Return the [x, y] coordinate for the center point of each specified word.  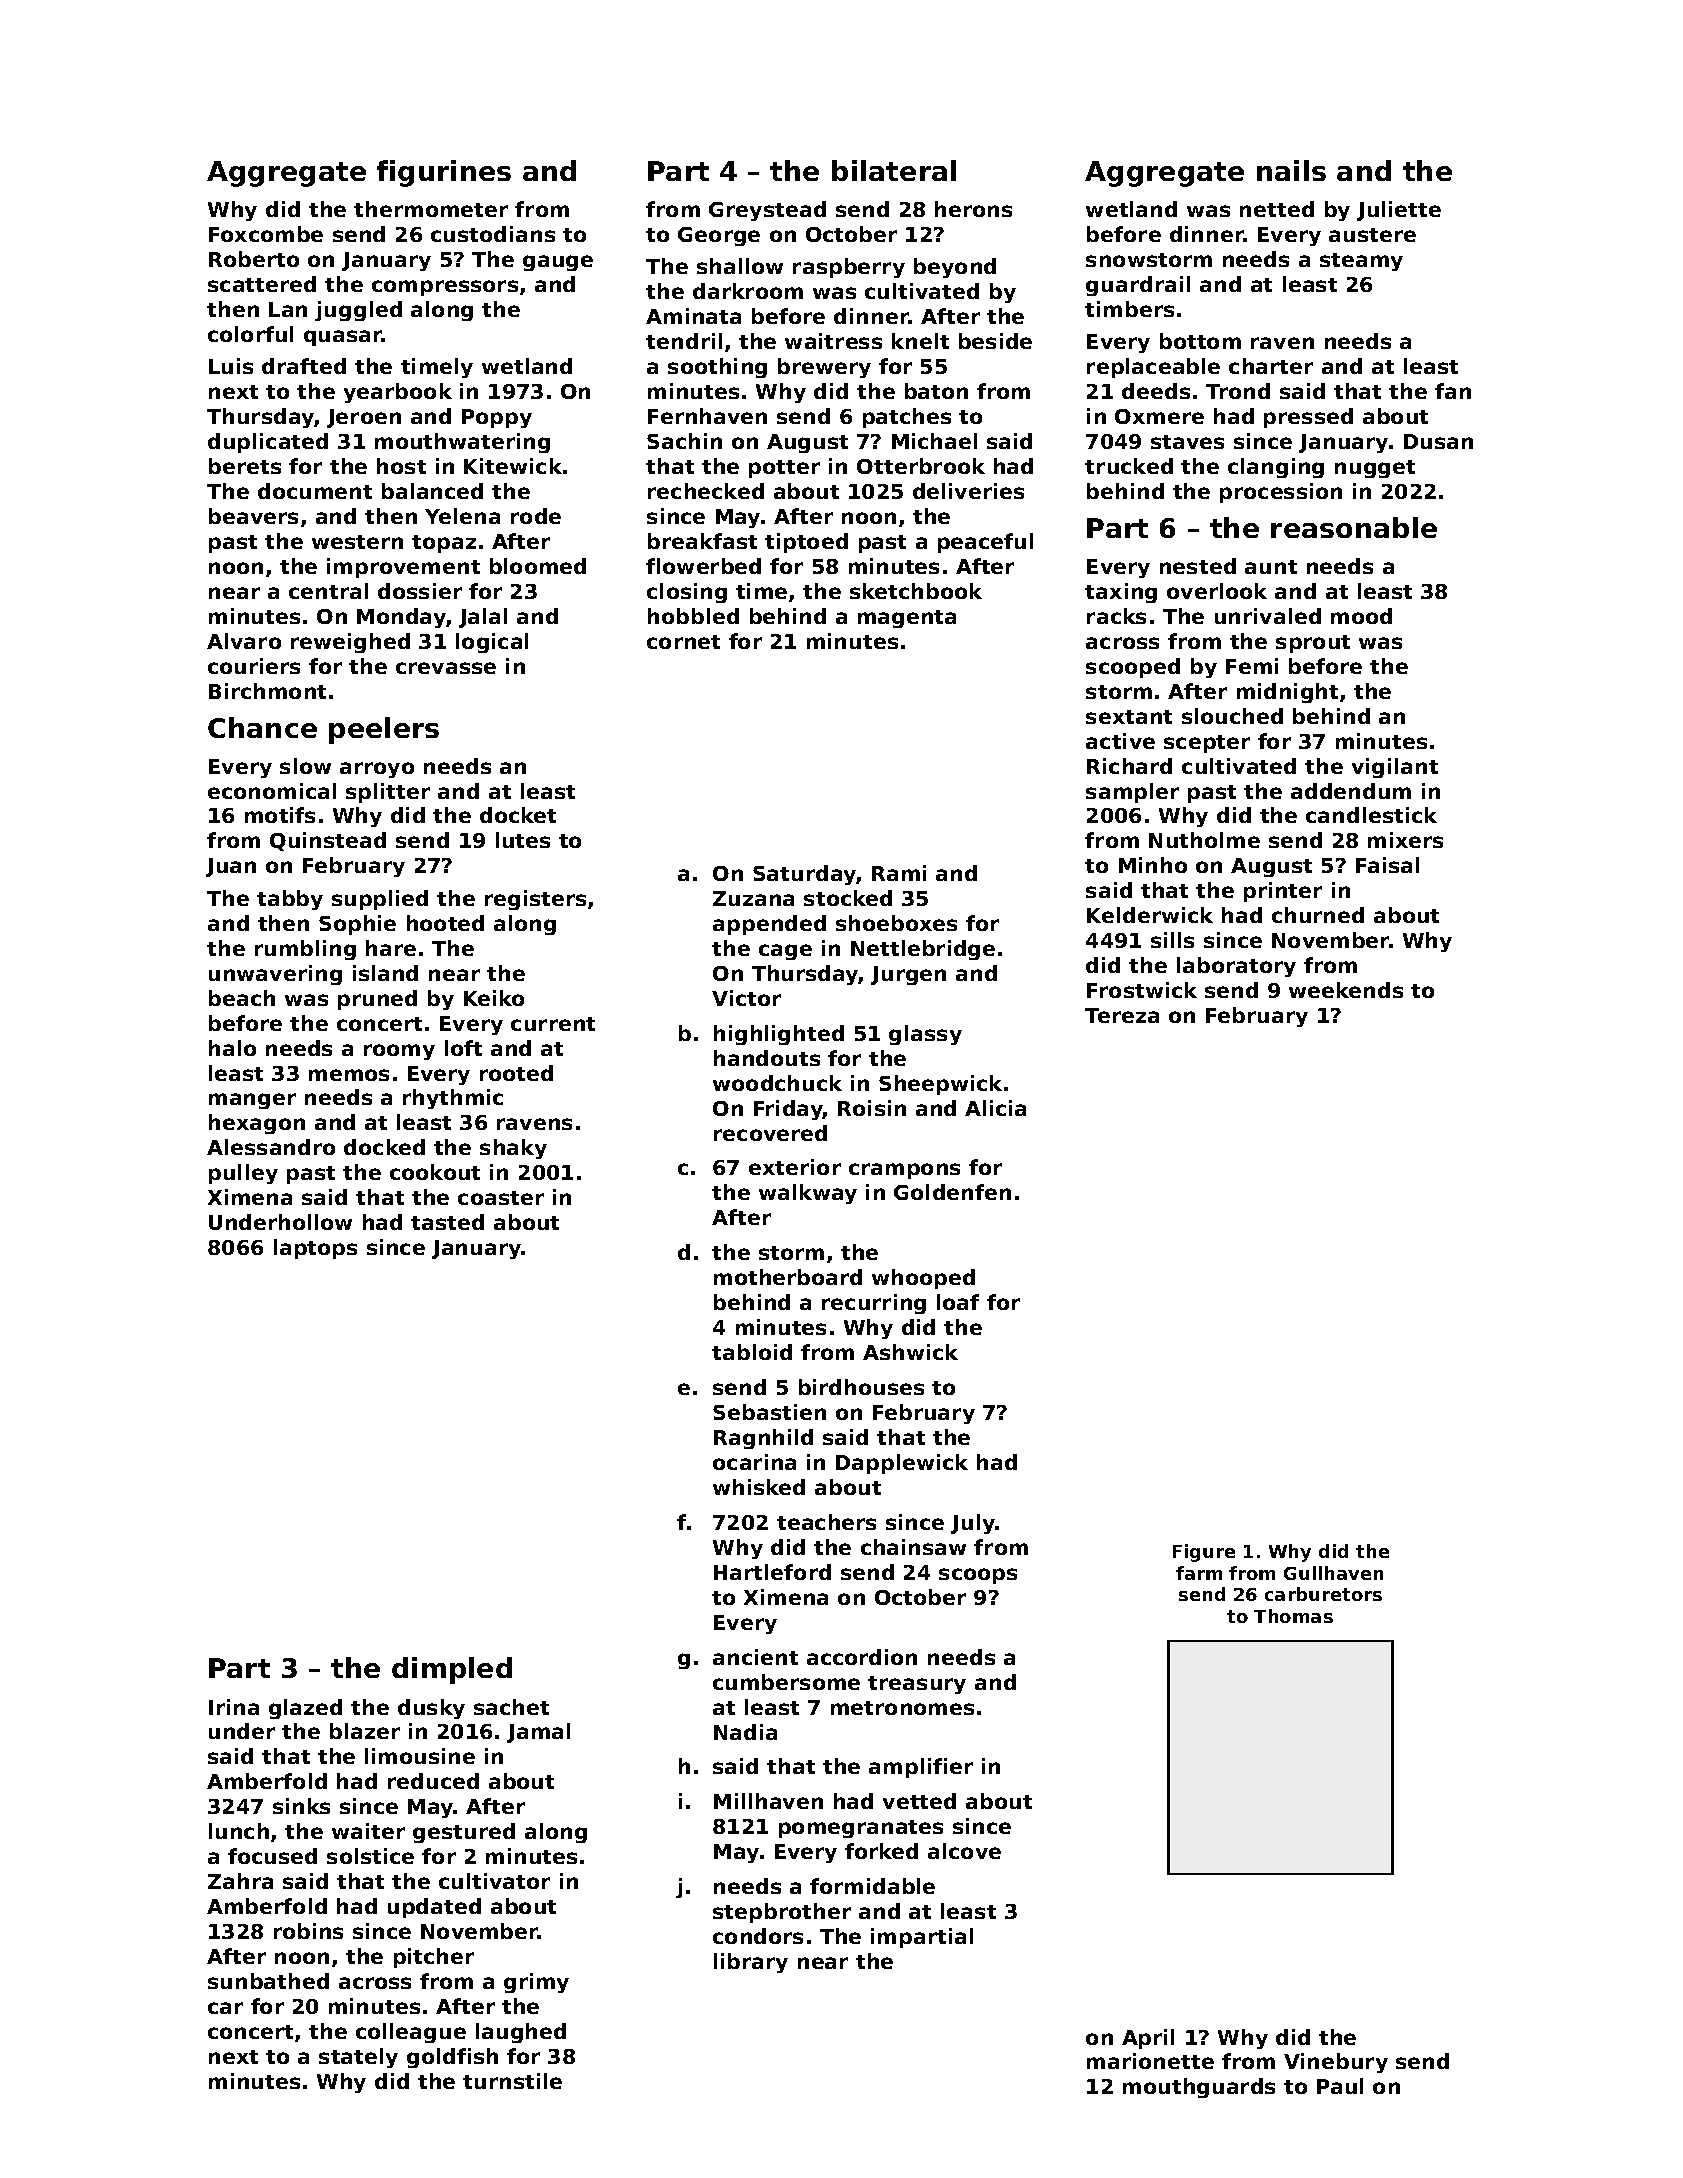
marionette [1150, 2061]
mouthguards [1199, 2088]
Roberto [254, 259]
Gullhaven [1333, 1573]
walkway [808, 1194]
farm [1199, 1573]
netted [1277, 209]
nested [1198, 566]
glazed [305, 1709]
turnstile [512, 2081]
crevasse [446, 668]
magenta [907, 619]
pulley [243, 1174]
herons [973, 209]
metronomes [902, 1708]
